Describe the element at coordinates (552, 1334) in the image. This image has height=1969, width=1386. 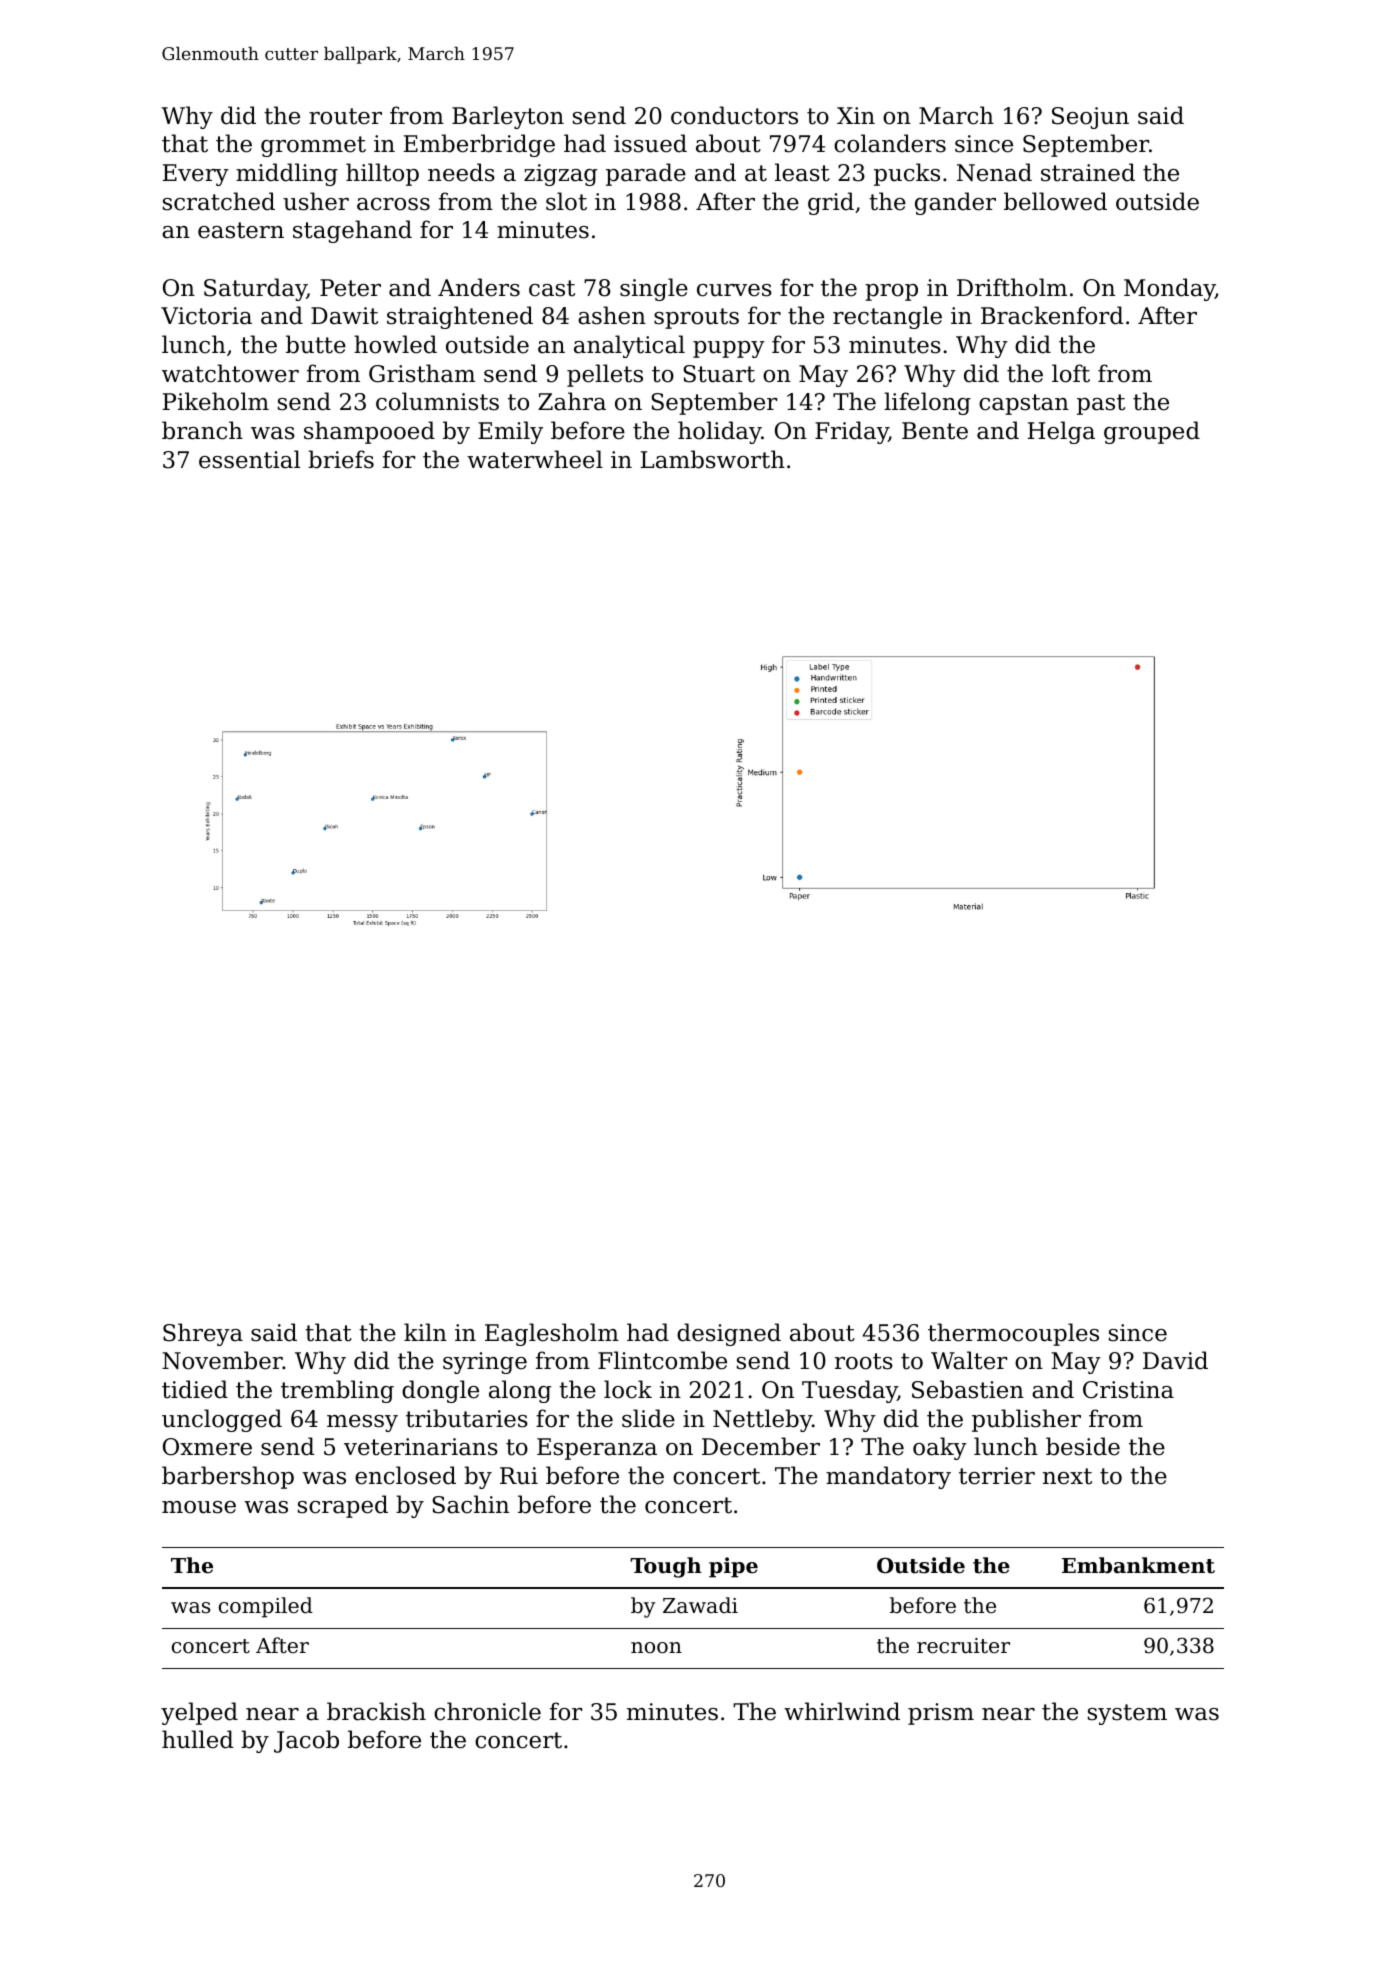
I see `Eaglesholm` at that location.
